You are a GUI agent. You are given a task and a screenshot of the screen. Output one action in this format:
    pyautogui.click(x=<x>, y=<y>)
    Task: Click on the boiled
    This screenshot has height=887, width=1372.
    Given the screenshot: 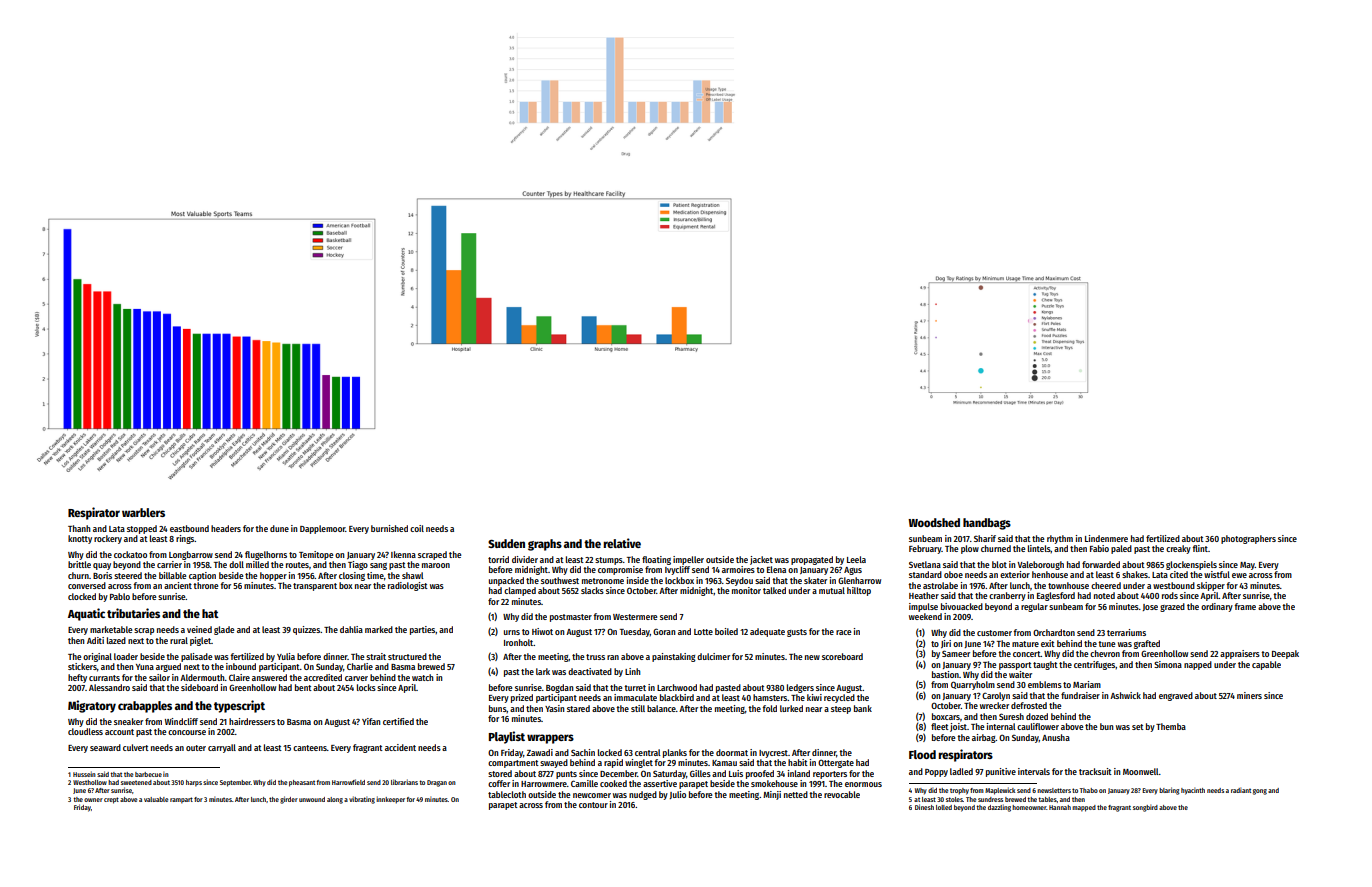 What is the action you would take?
    pyautogui.click(x=726, y=631)
